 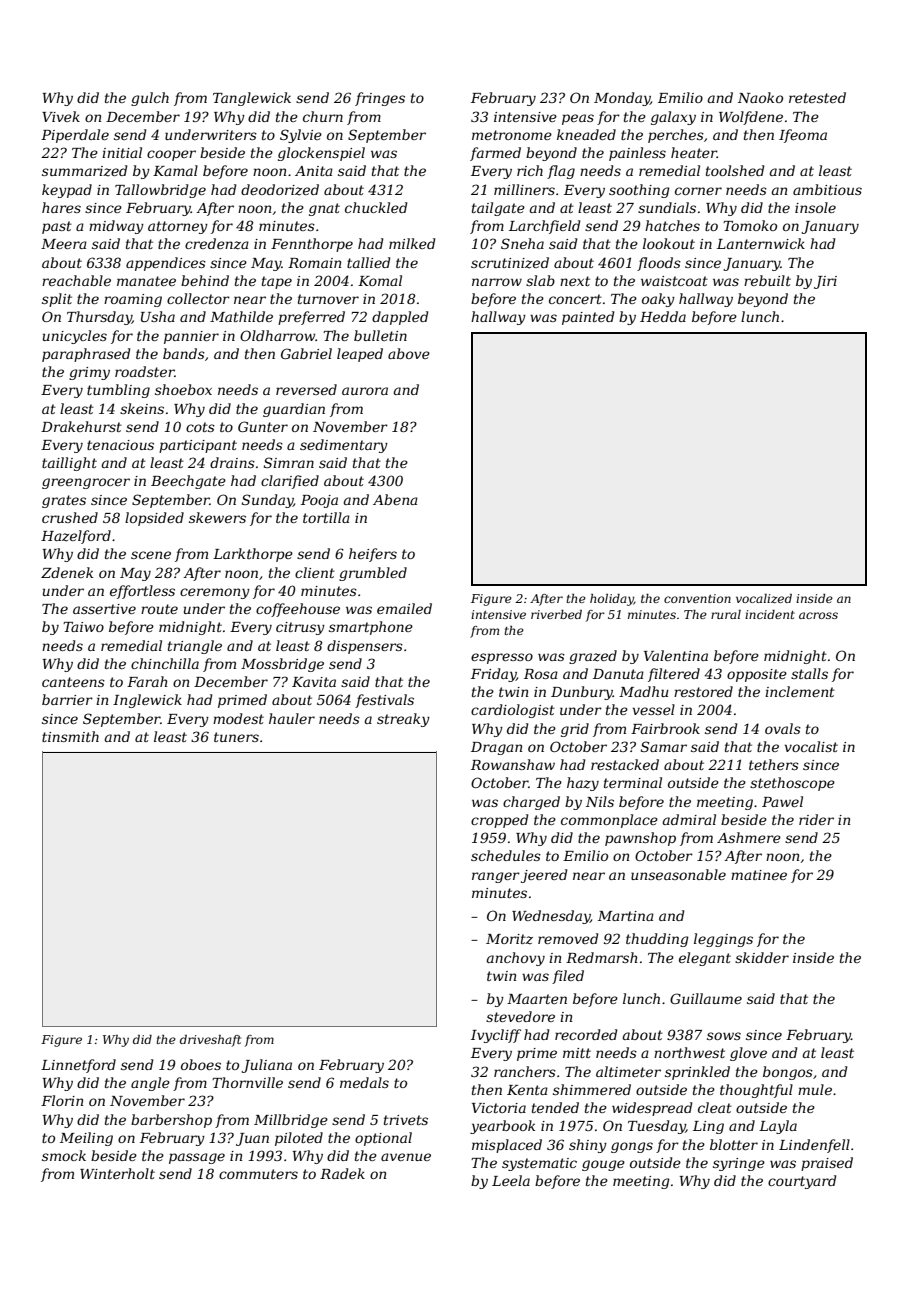 I want to click on Hedda, so click(x=663, y=316).
